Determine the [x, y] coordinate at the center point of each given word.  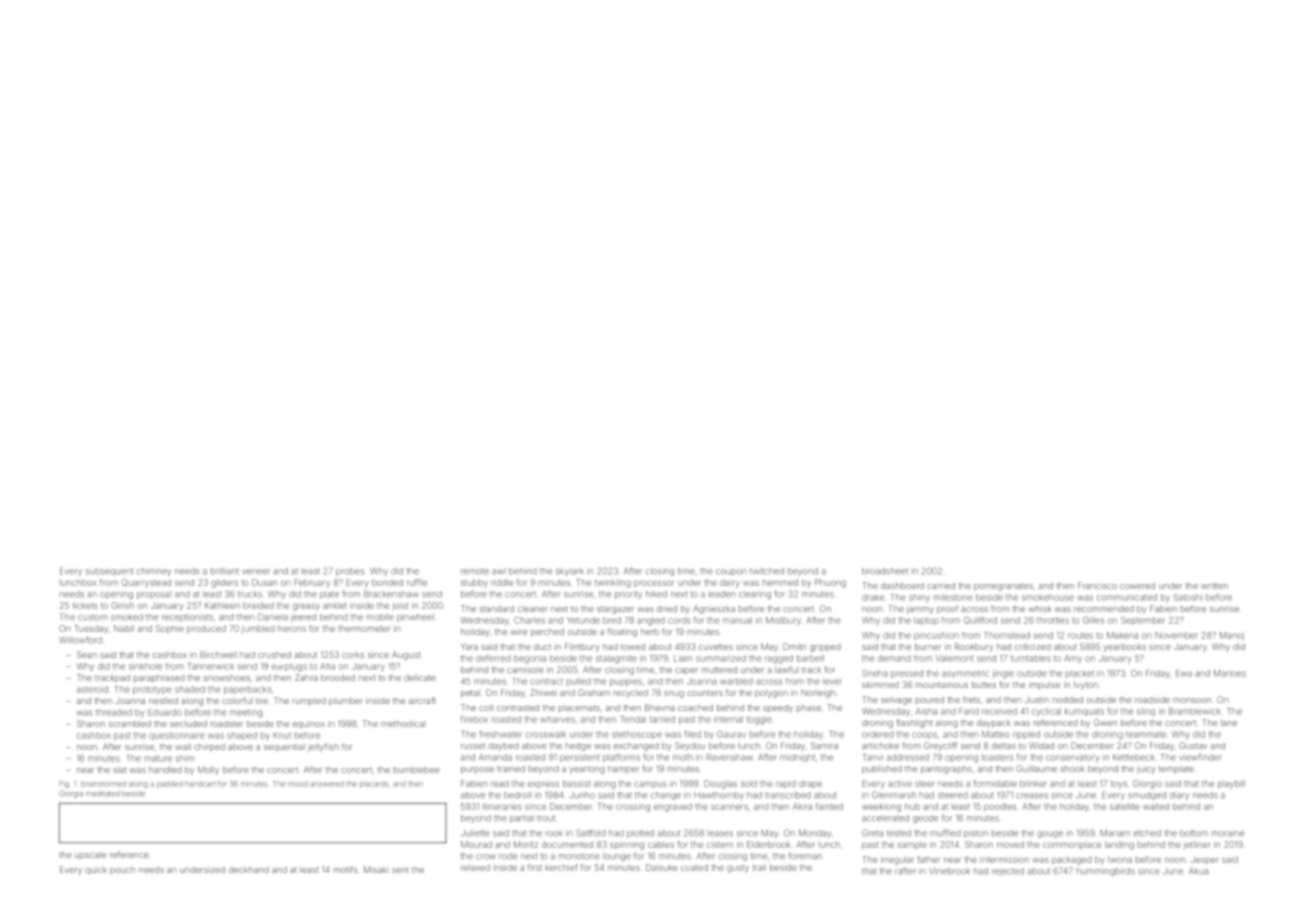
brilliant [225, 571]
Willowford [80, 640]
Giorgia [71, 794]
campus [650, 784]
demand [894, 658]
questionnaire [177, 736]
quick [96, 870]
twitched [767, 571]
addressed [908, 757]
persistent [580, 758]
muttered [719, 670]
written [1214, 585]
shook [1073, 769]
